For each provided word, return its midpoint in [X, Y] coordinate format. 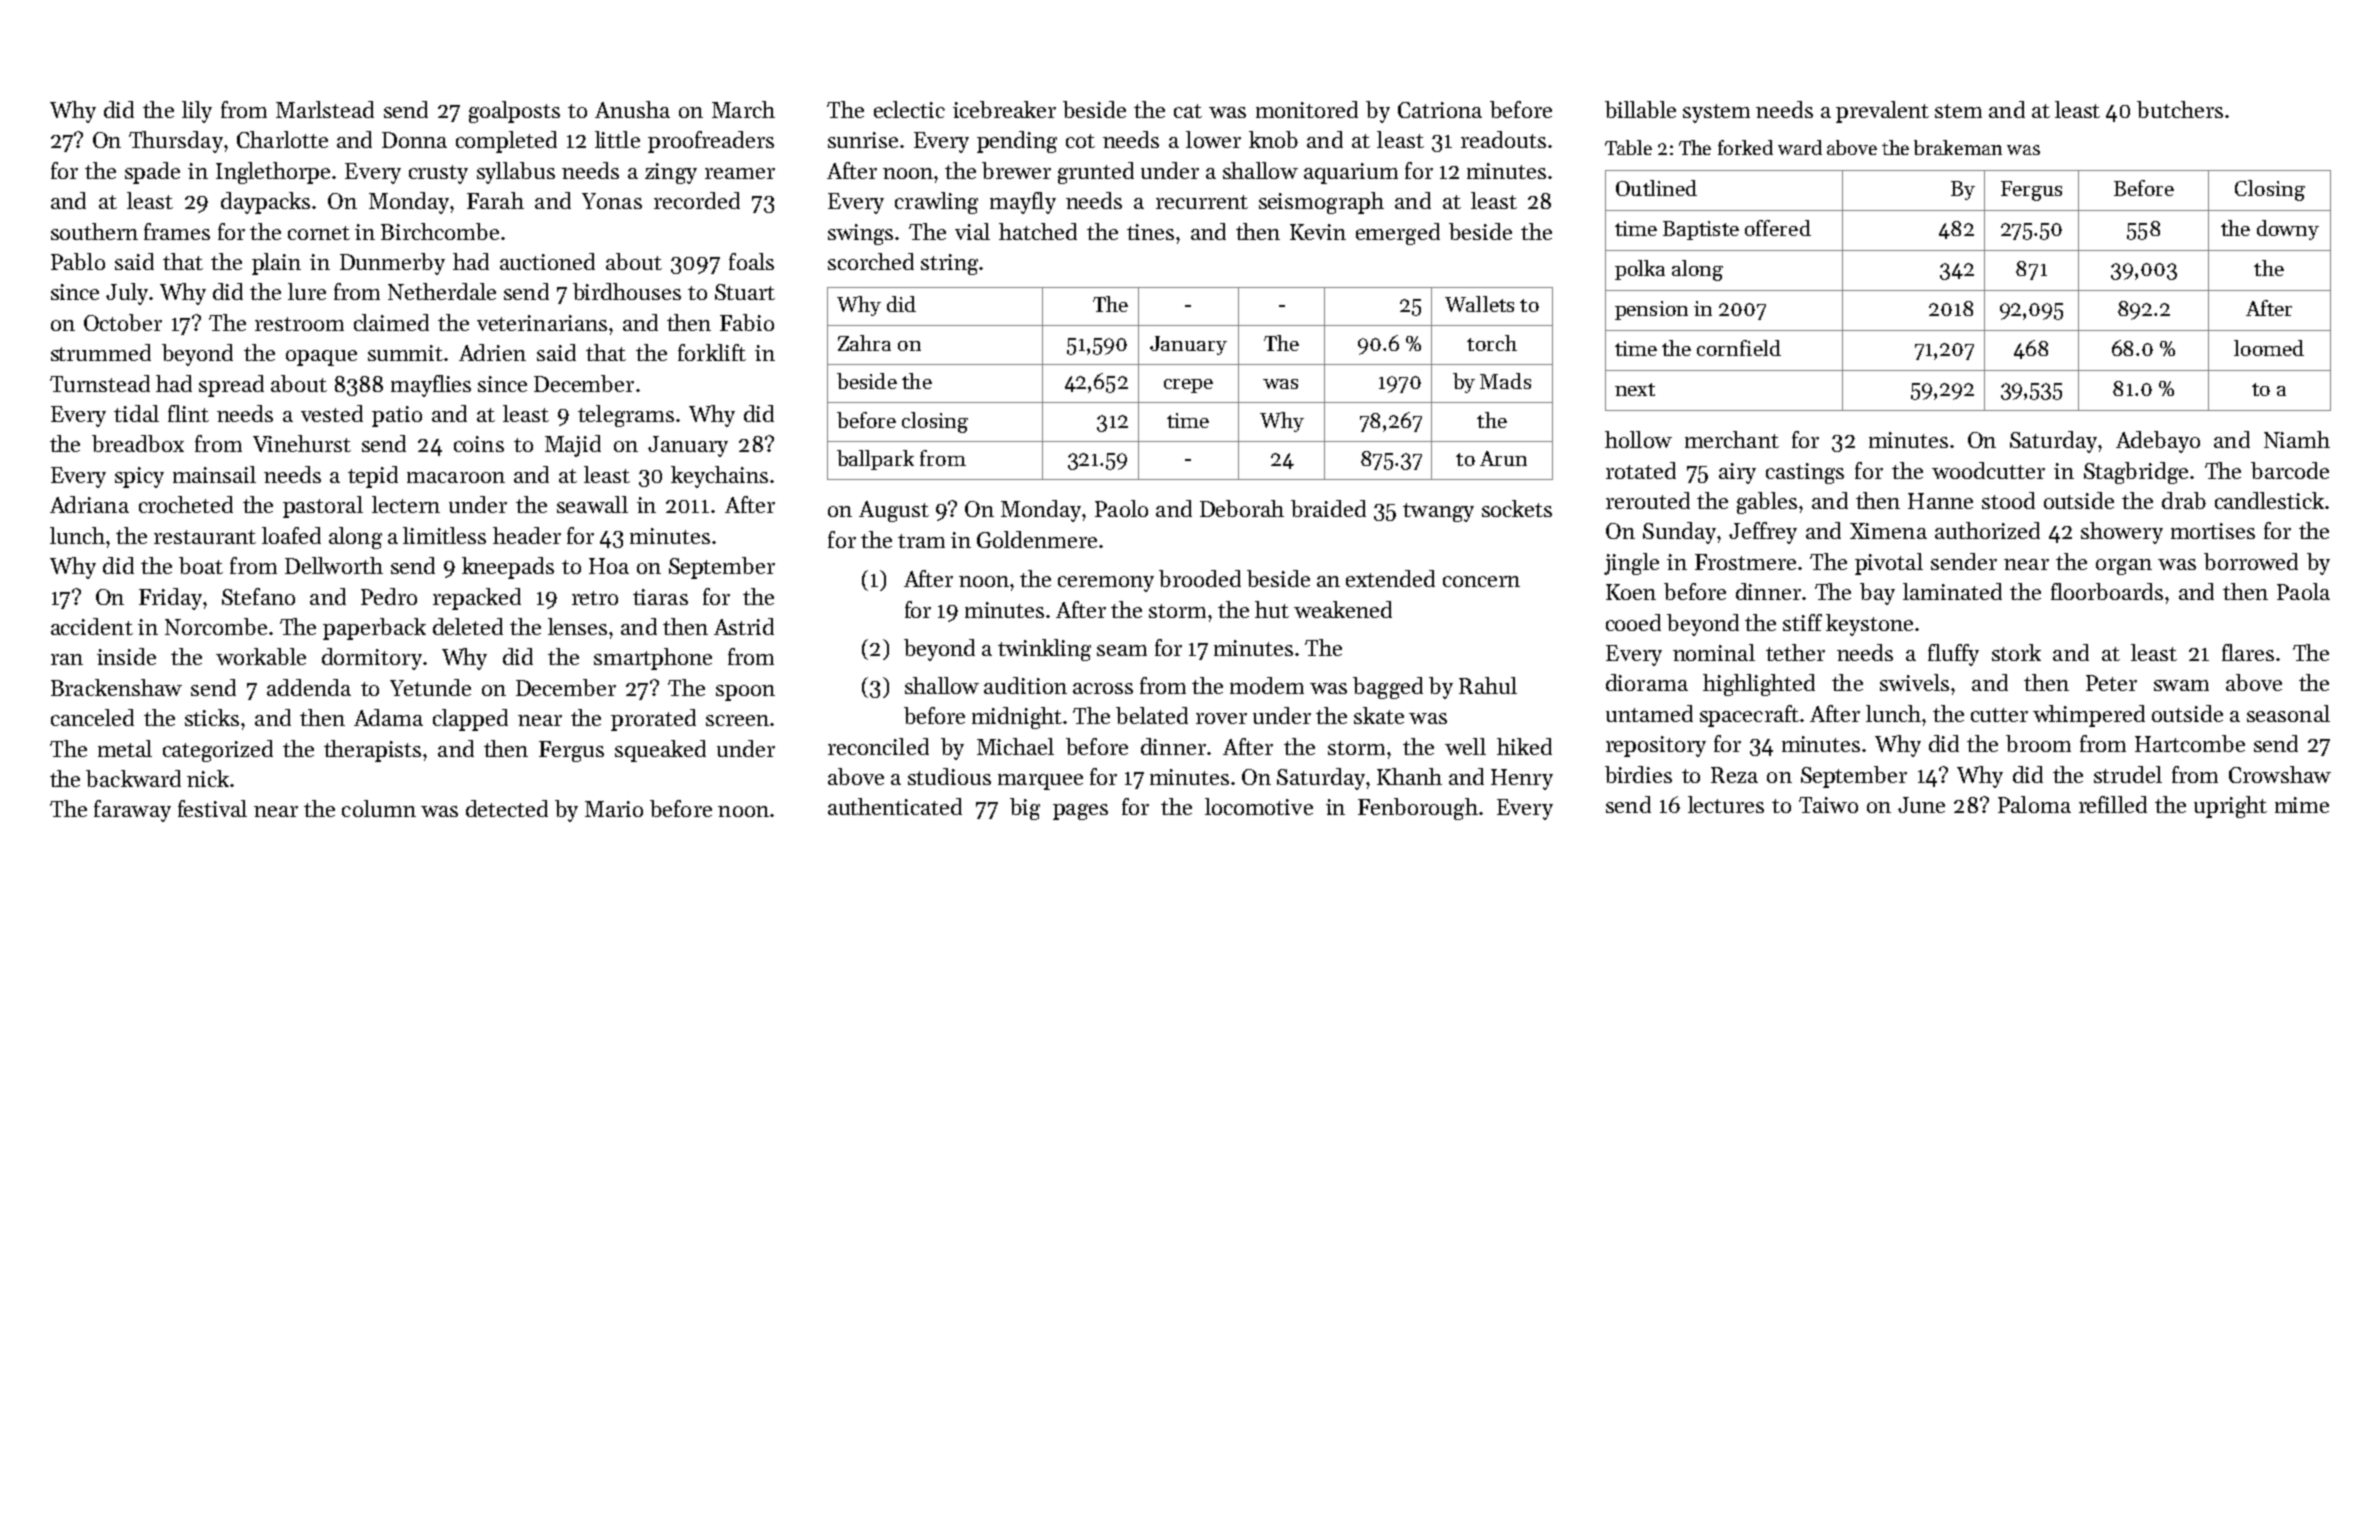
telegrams [626, 416]
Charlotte [282, 139]
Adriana [89, 504]
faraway [132, 811]
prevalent [1882, 112]
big [1025, 809]
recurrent [1202, 202]
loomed [2269, 348]
